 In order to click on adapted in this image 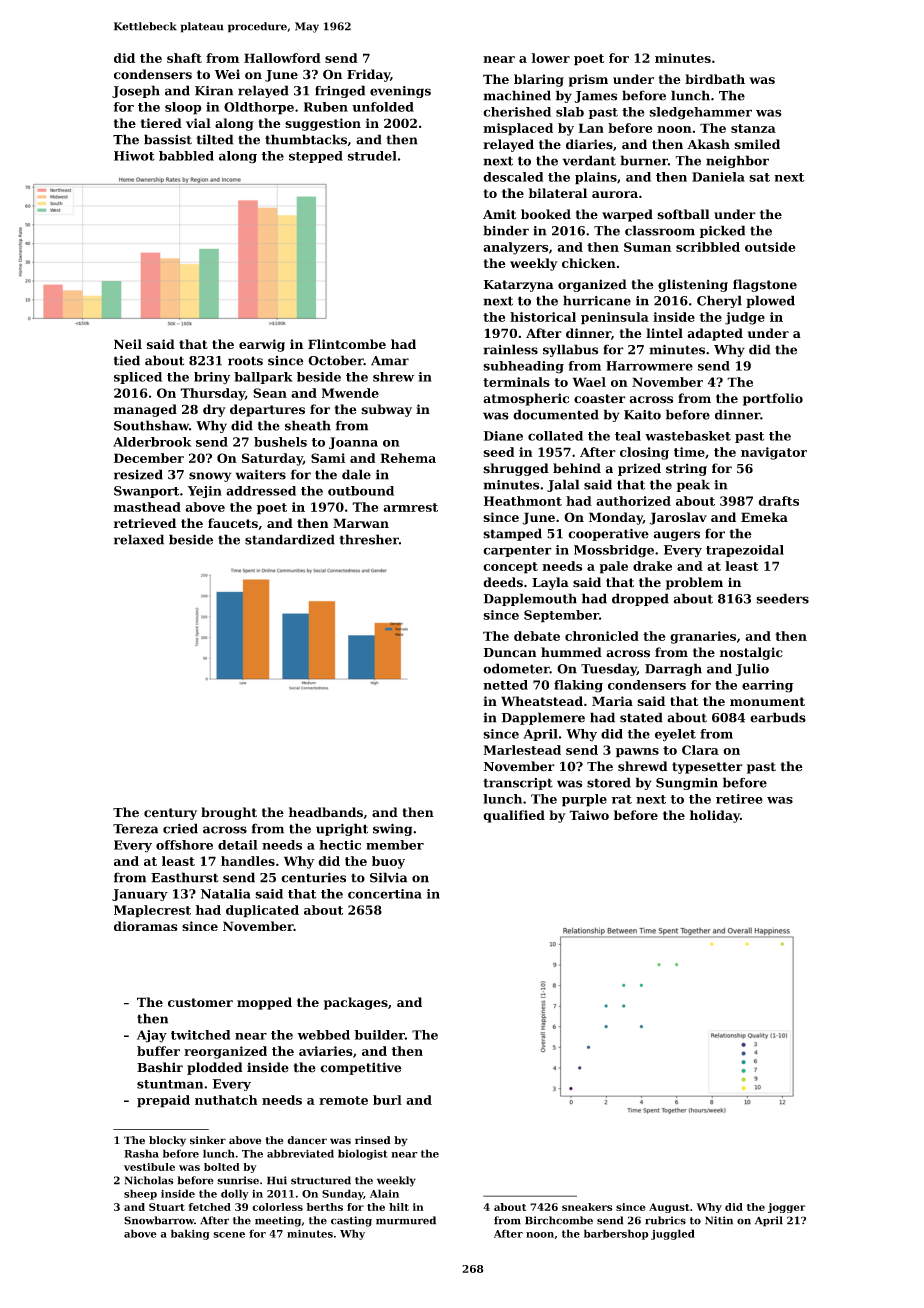, I will do `click(715, 334)`.
